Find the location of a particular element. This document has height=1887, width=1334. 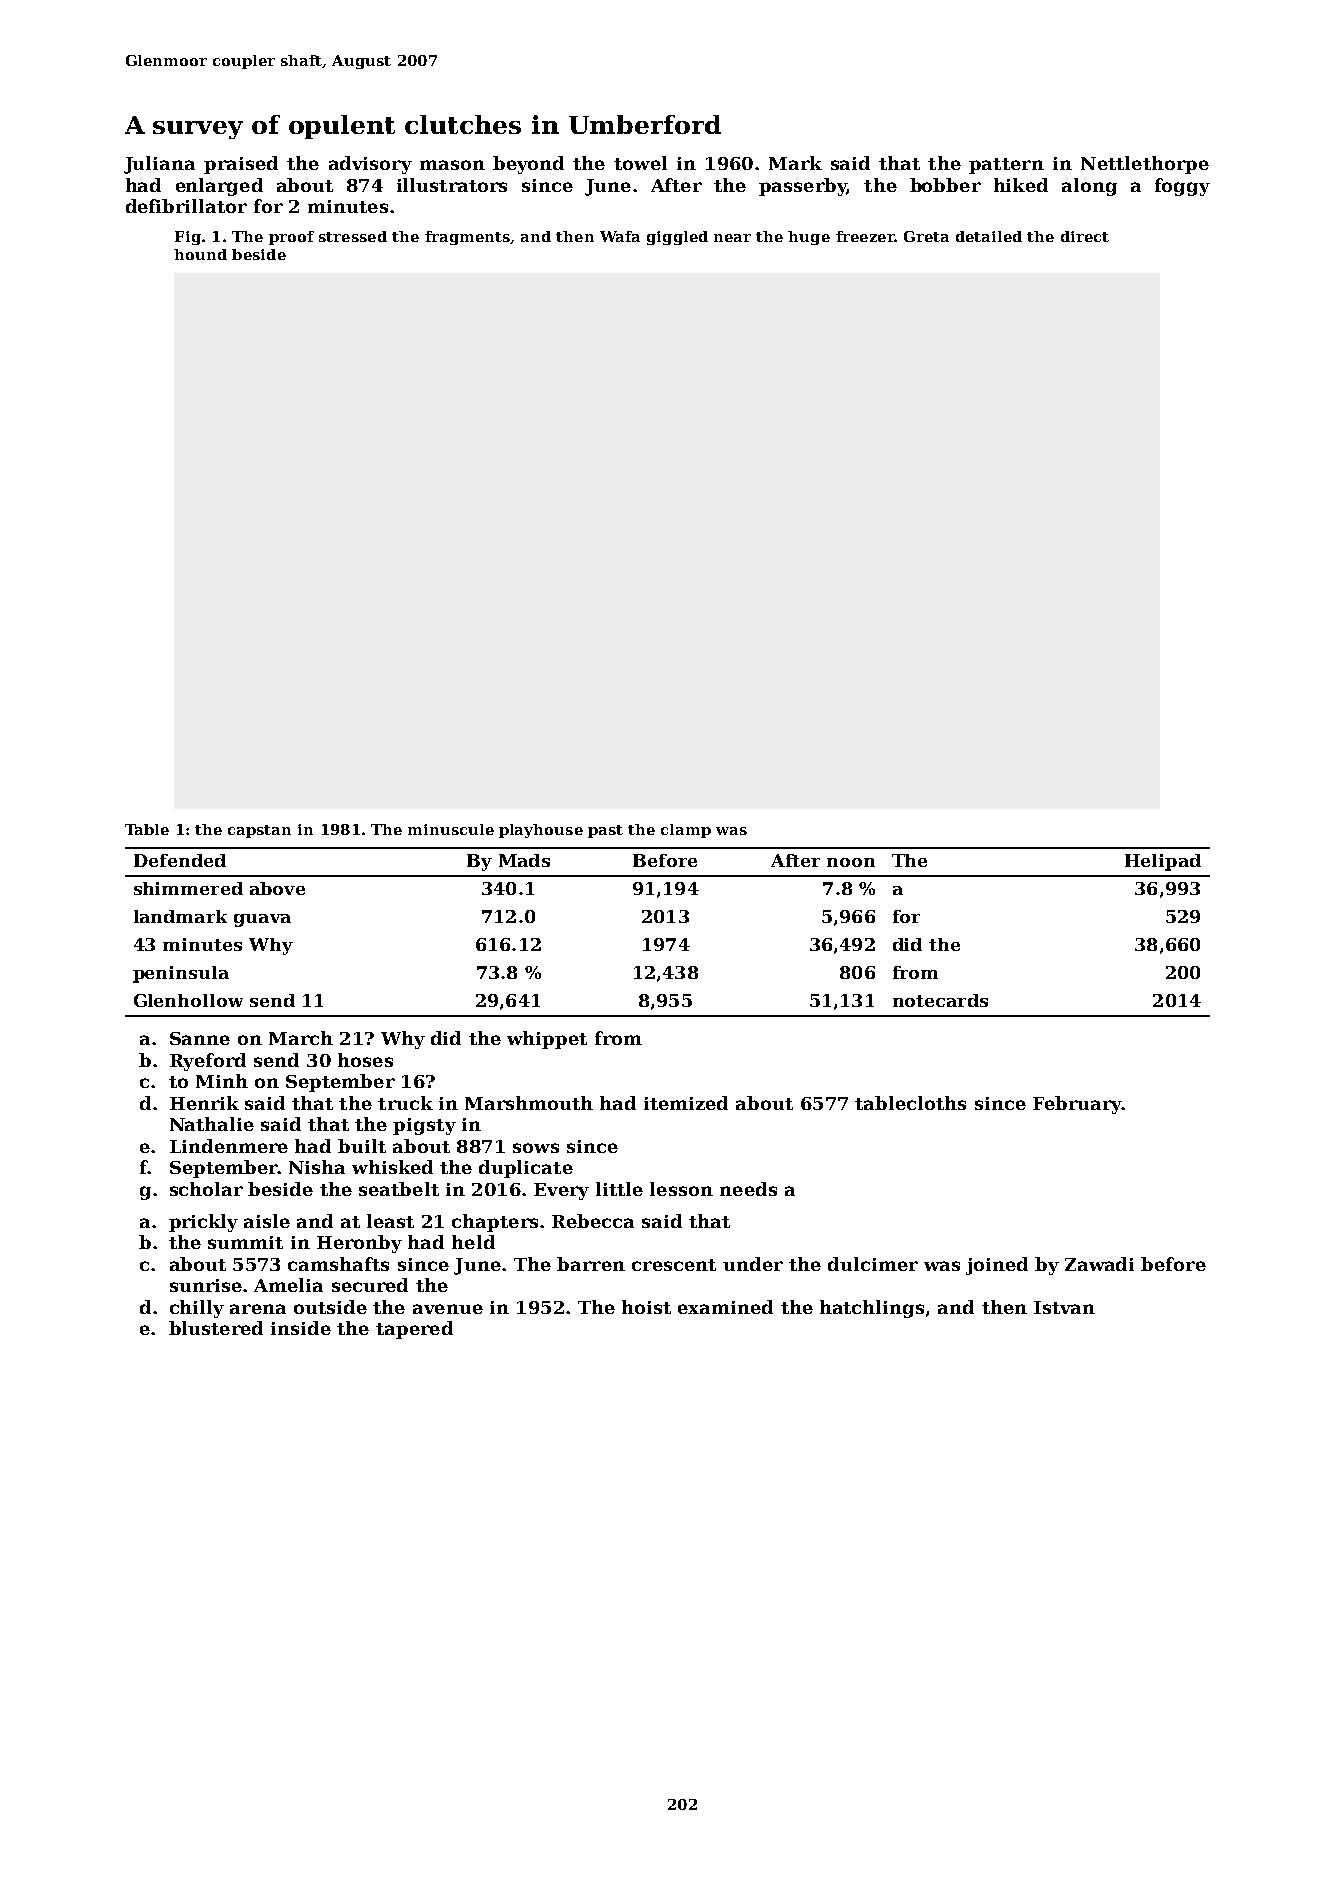

dulcimer is located at coordinates (873, 1264).
